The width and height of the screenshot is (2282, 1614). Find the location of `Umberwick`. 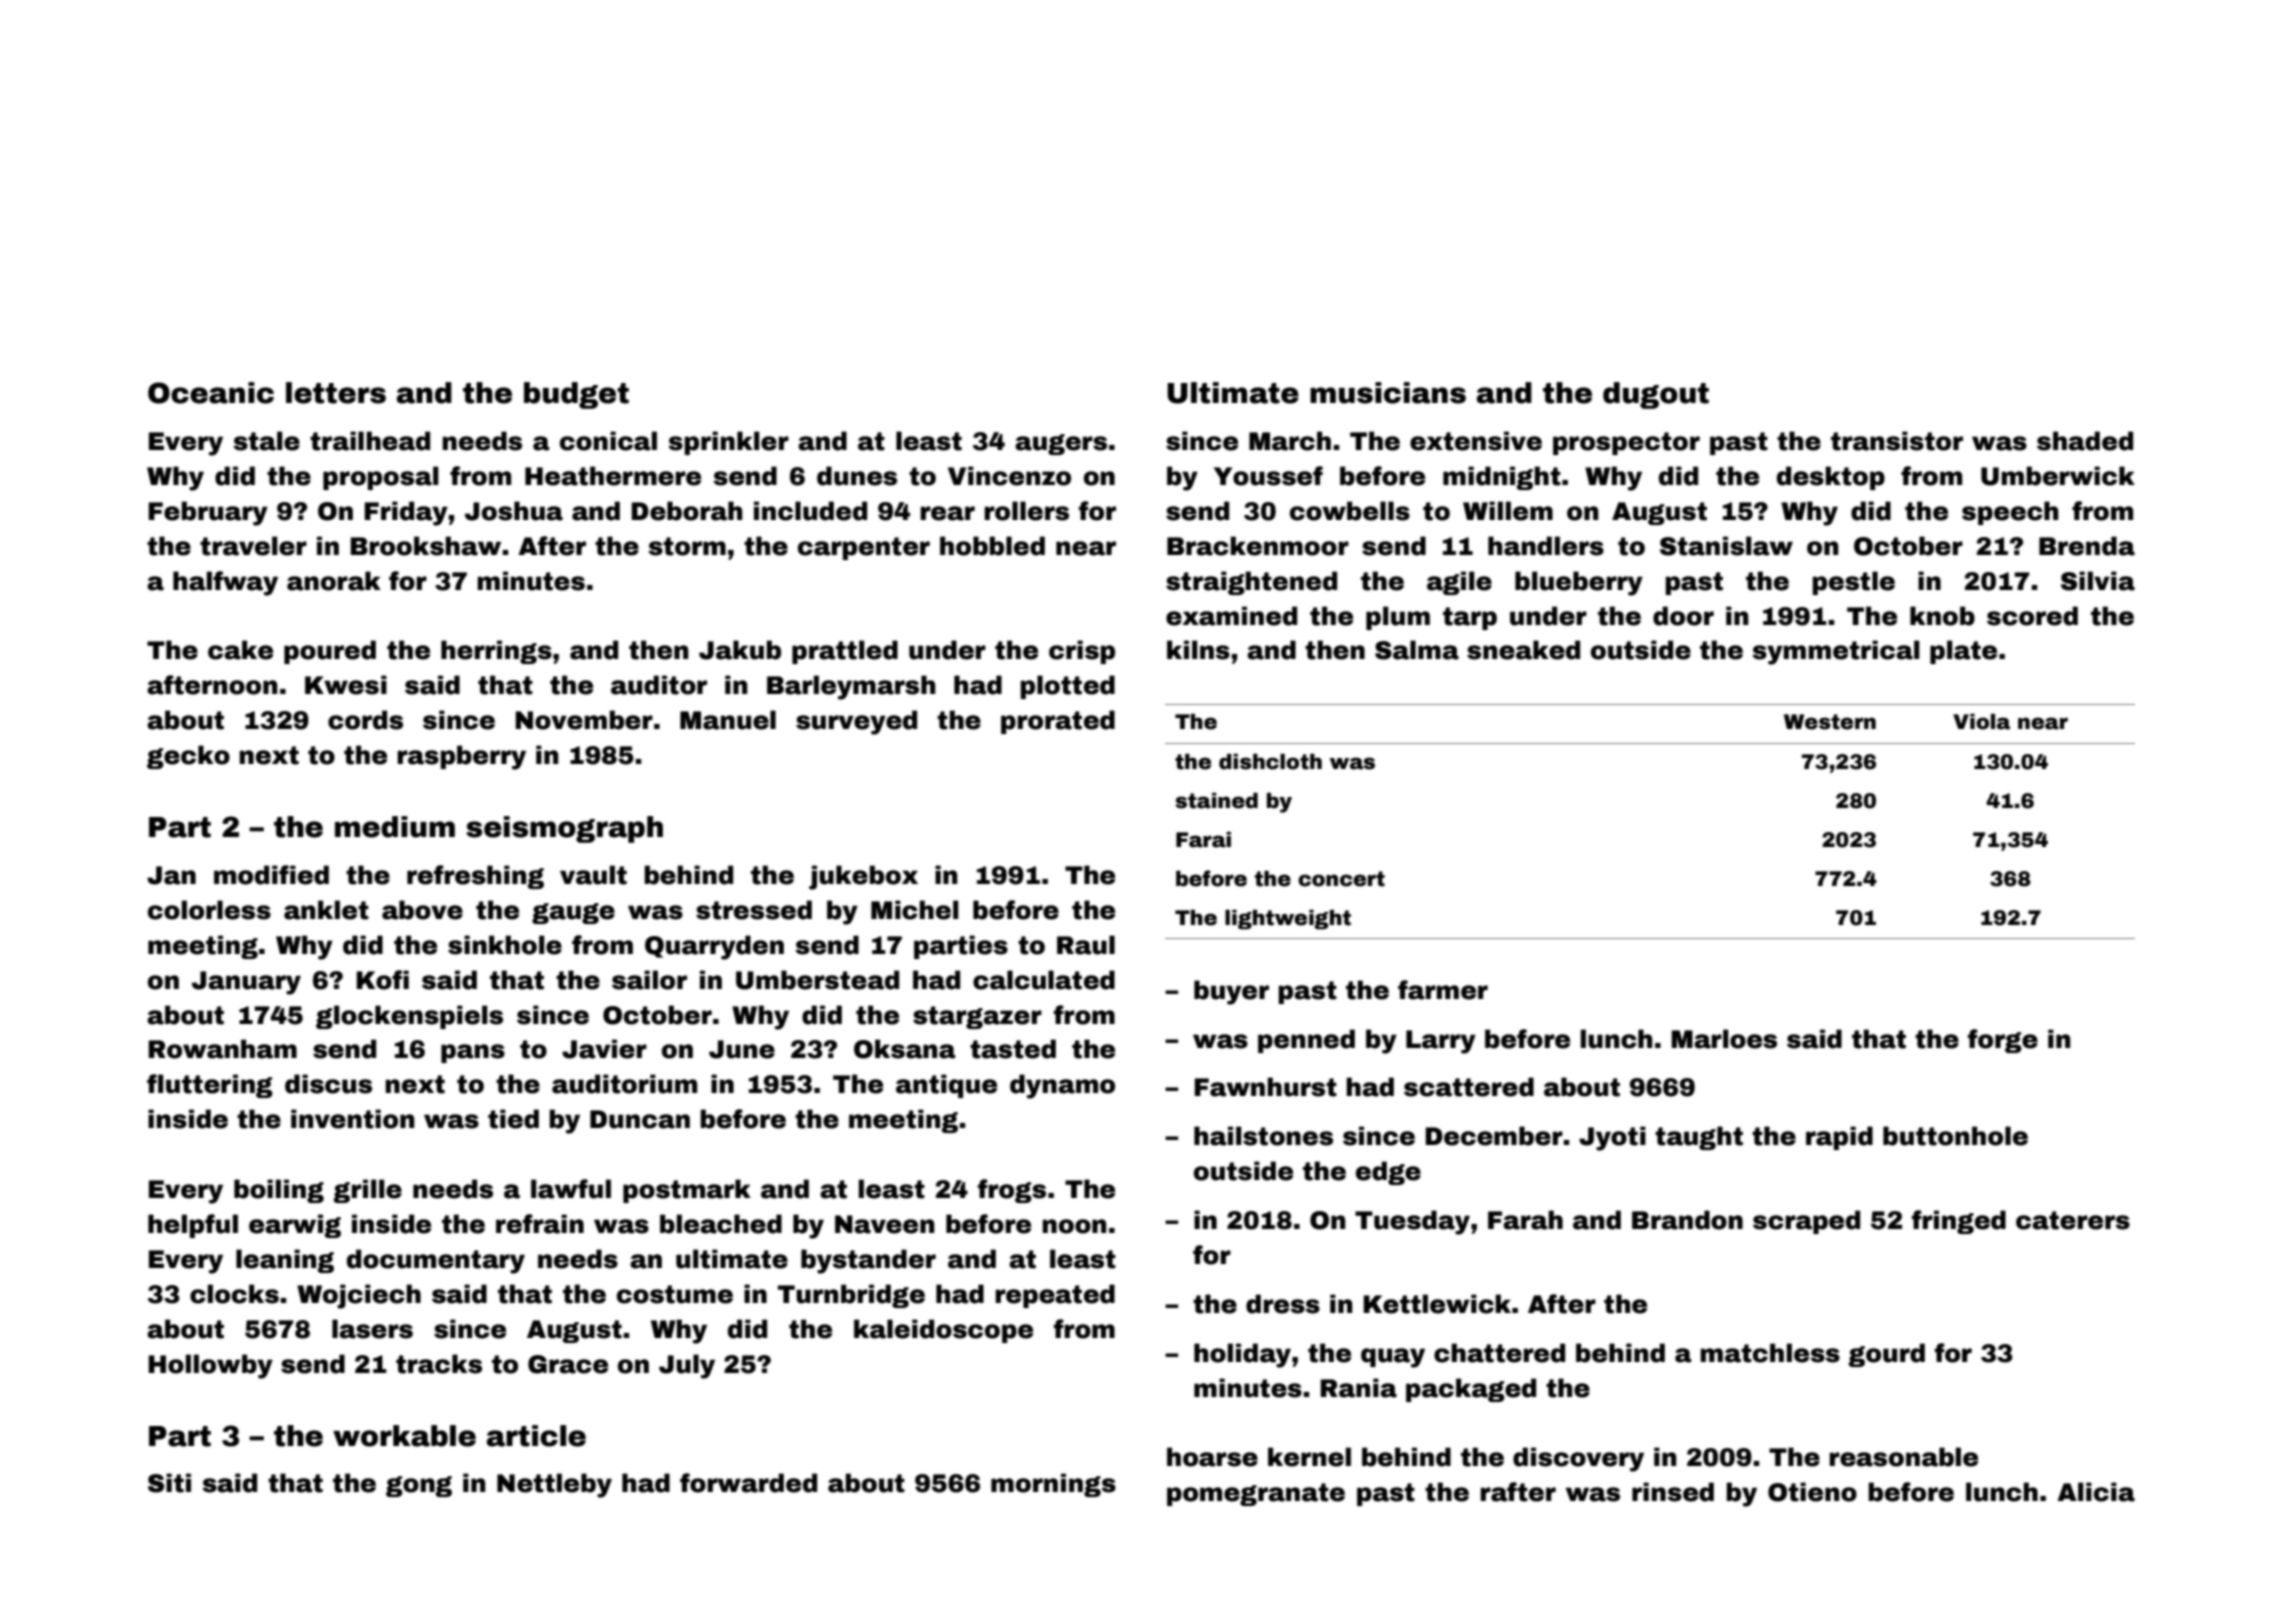

Umberwick is located at coordinates (2058, 476).
